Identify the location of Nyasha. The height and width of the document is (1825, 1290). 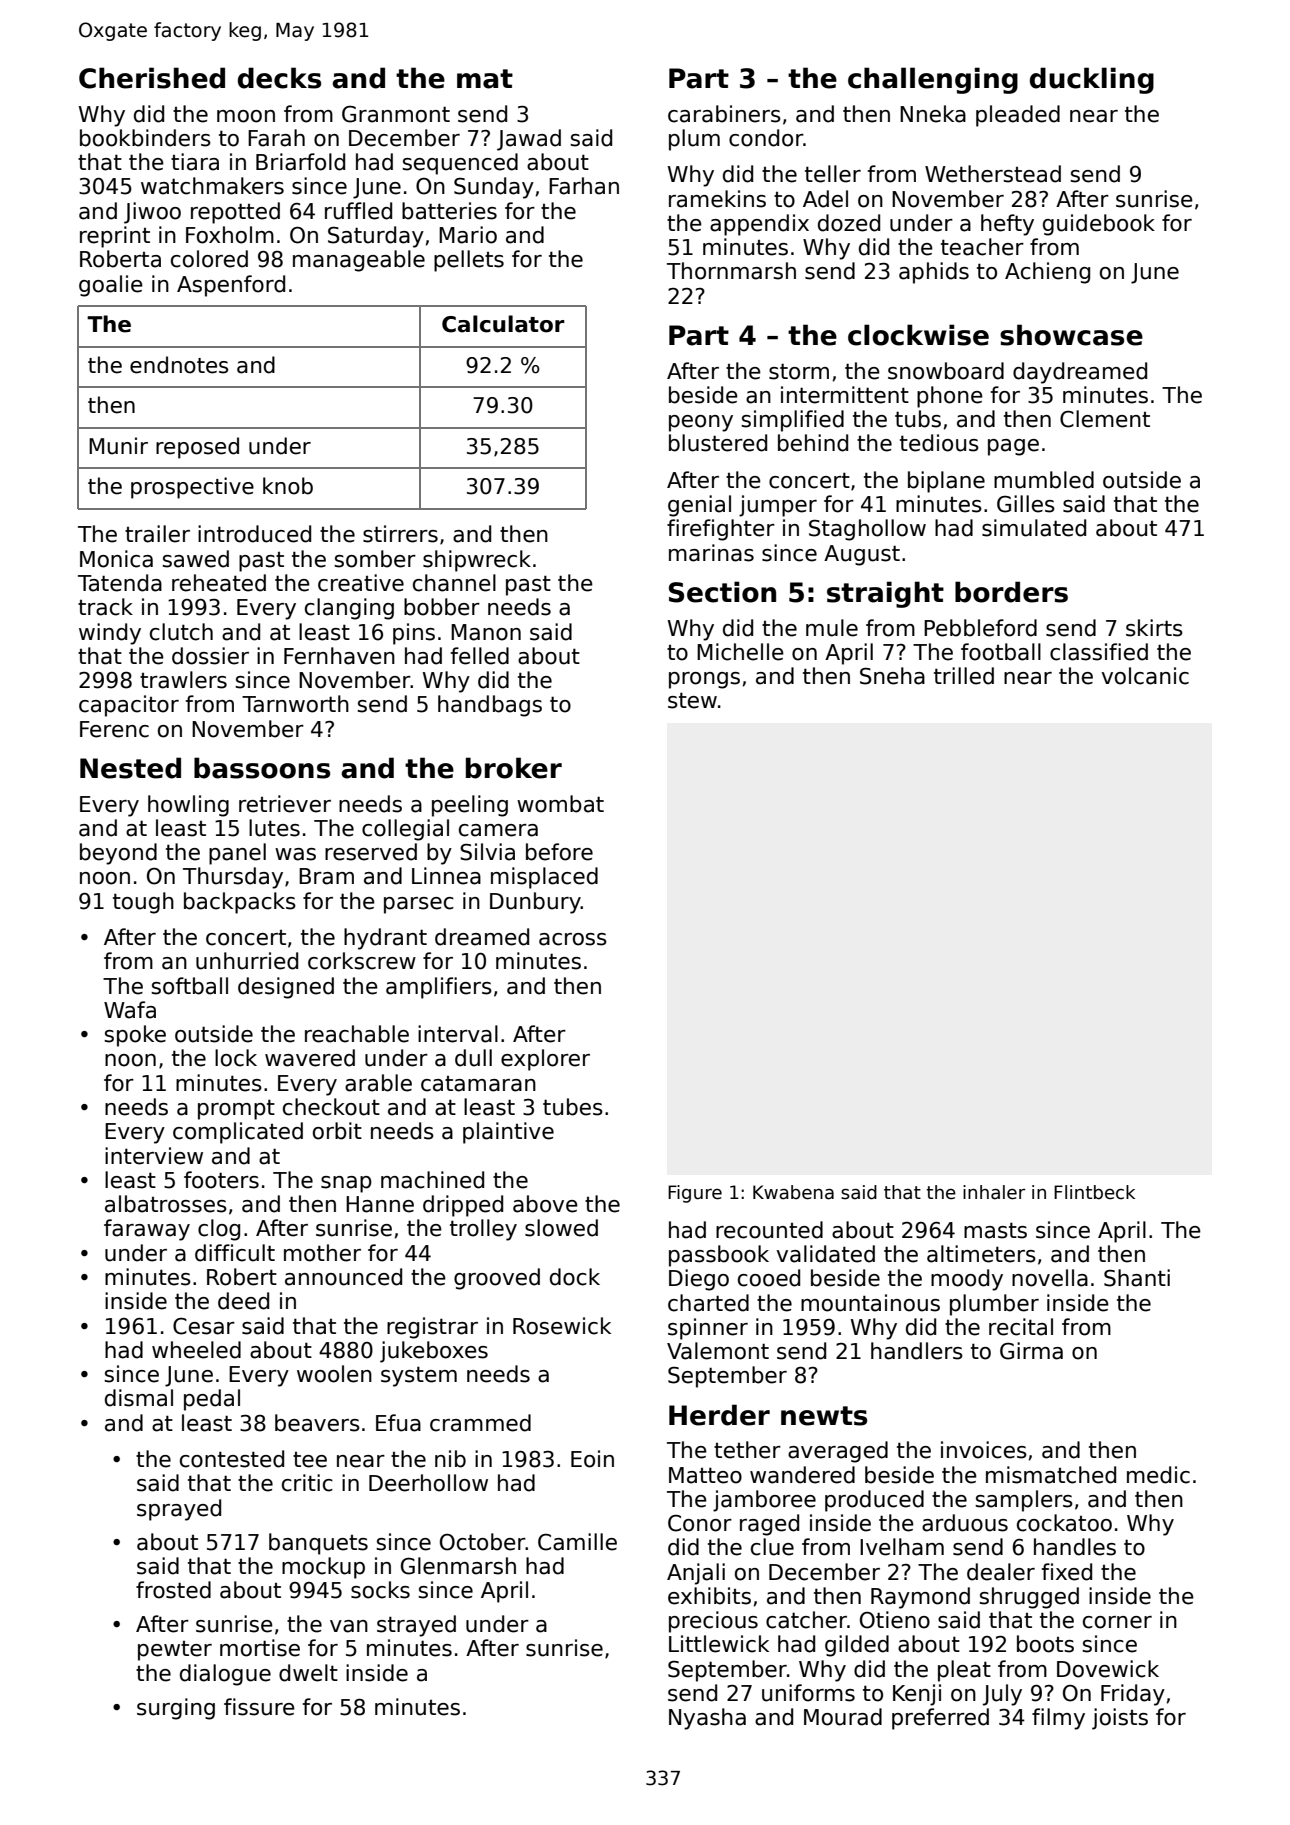
(707, 1719).
